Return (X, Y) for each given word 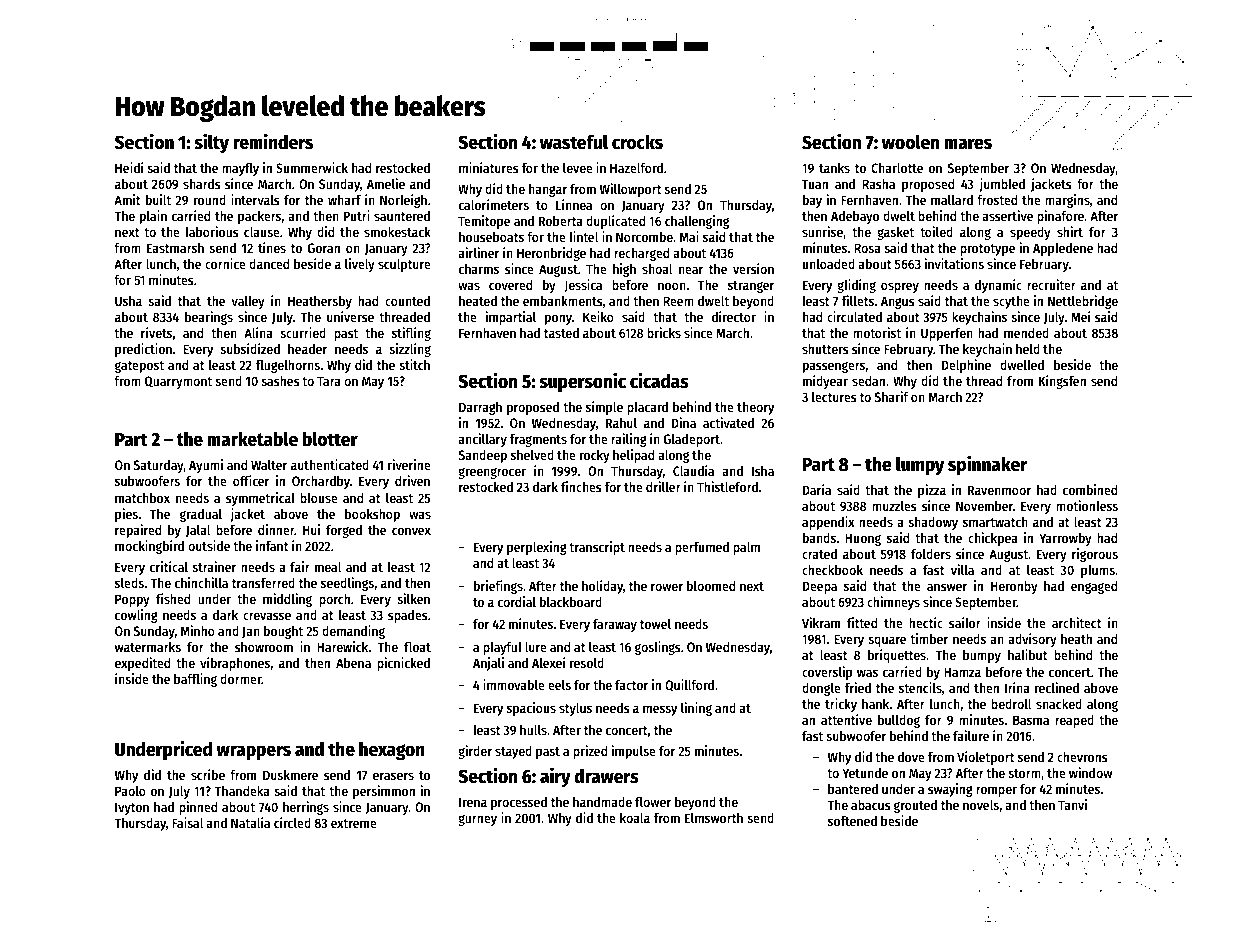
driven (412, 480)
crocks (637, 142)
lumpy (920, 465)
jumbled (1002, 185)
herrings (306, 808)
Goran (324, 248)
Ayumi (206, 466)
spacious (531, 709)
